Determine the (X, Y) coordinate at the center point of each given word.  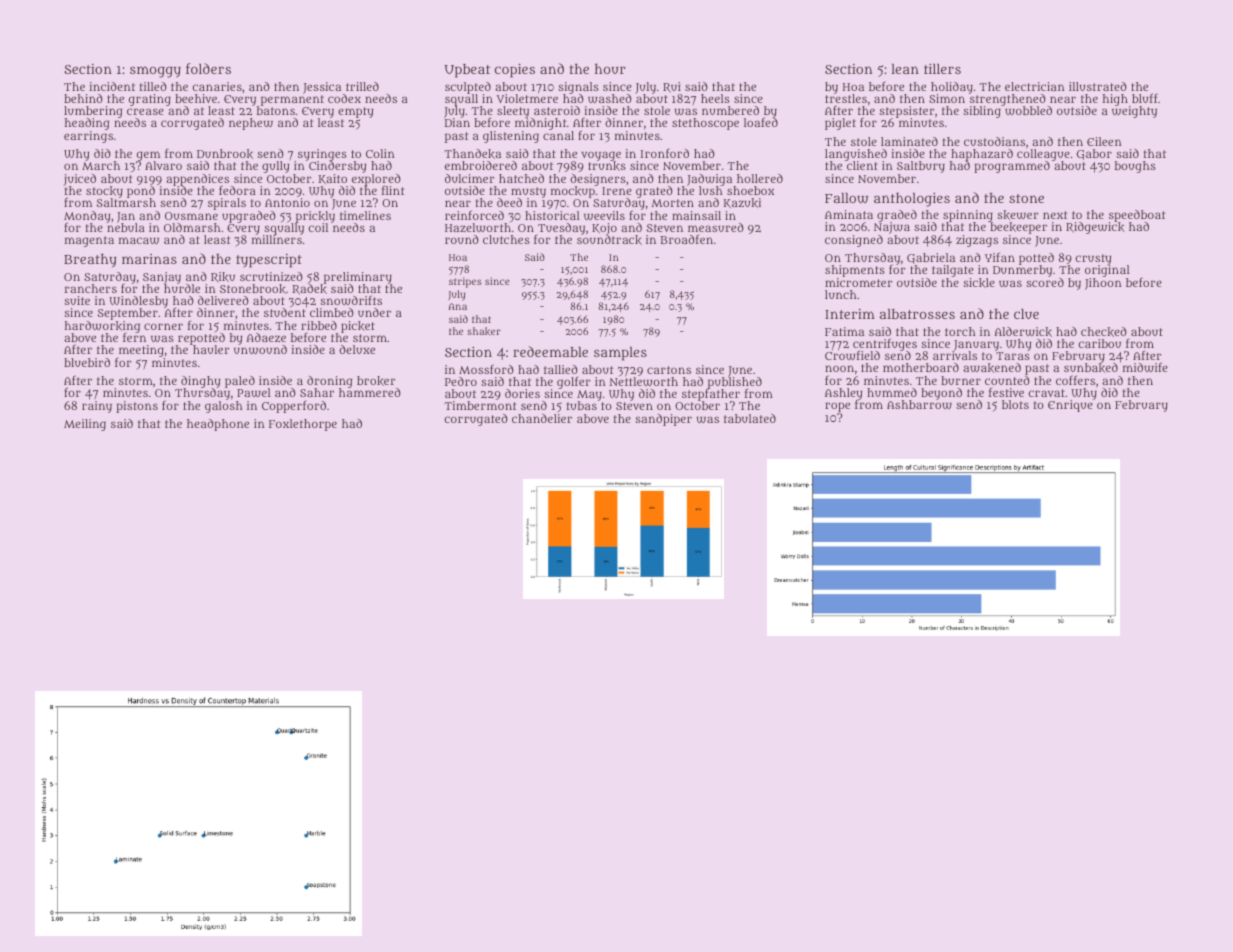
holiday (952, 88)
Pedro (461, 381)
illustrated (1098, 86)
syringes (322, 155)
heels (715, 98)
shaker (484, 331)
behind (83, 98)
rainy (97, 407)
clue (1026, 314)
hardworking (102, 327)
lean (905, 69)
